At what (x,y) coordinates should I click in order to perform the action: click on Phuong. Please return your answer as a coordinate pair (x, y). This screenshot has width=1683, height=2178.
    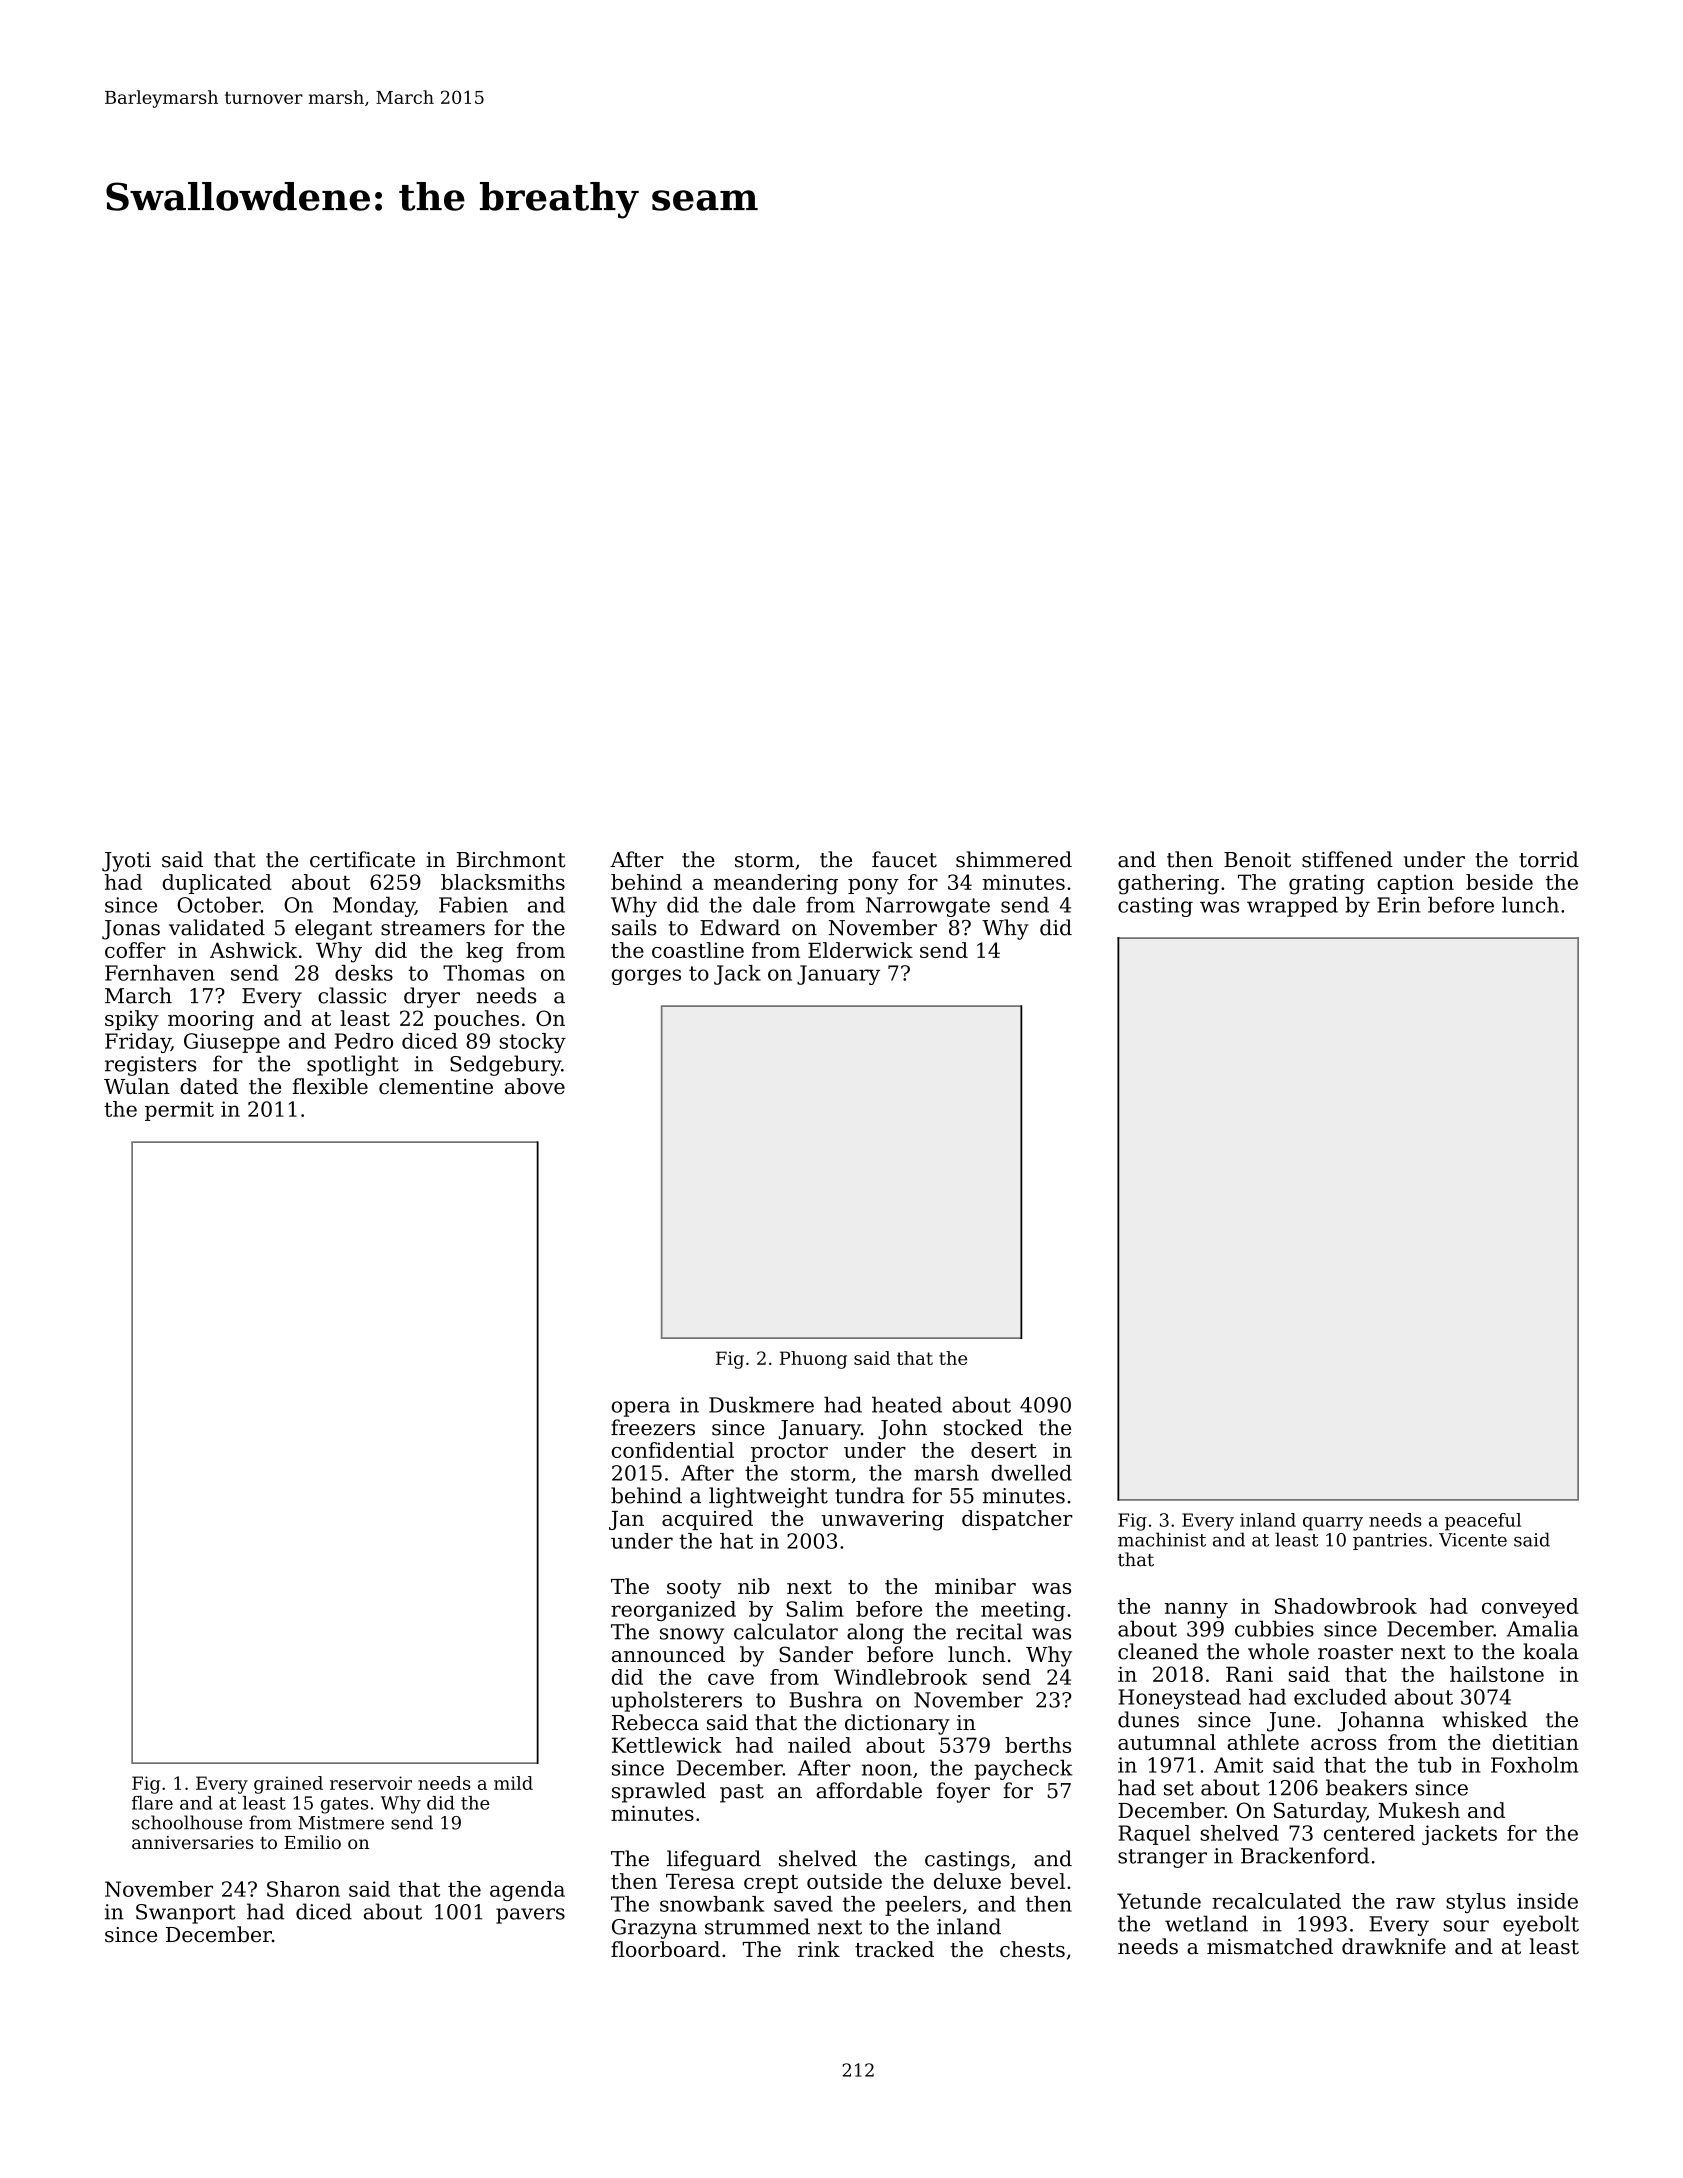
    Looking at the image, I should click on (813, 1360).
